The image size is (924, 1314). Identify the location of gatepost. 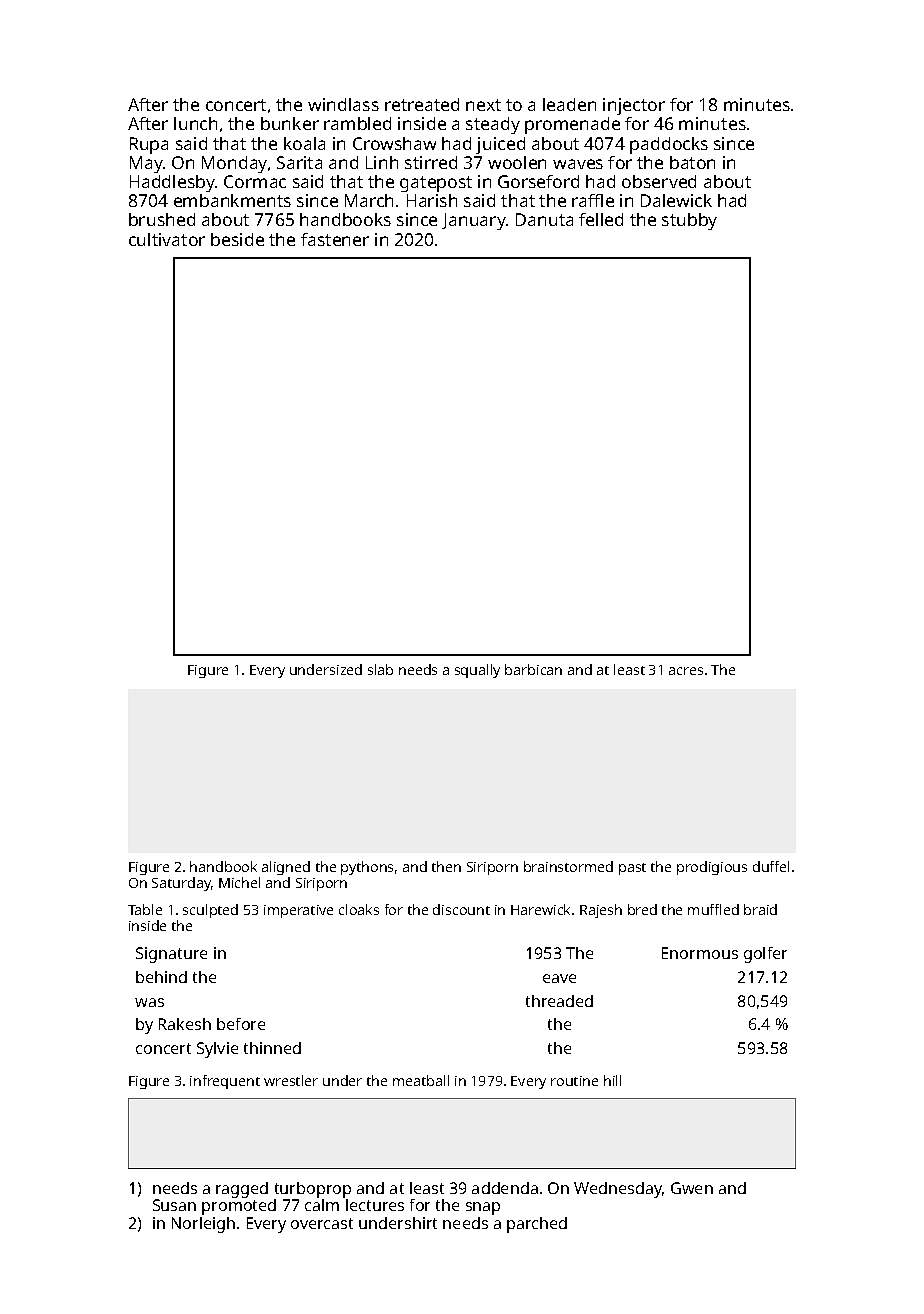
(436, 184).
